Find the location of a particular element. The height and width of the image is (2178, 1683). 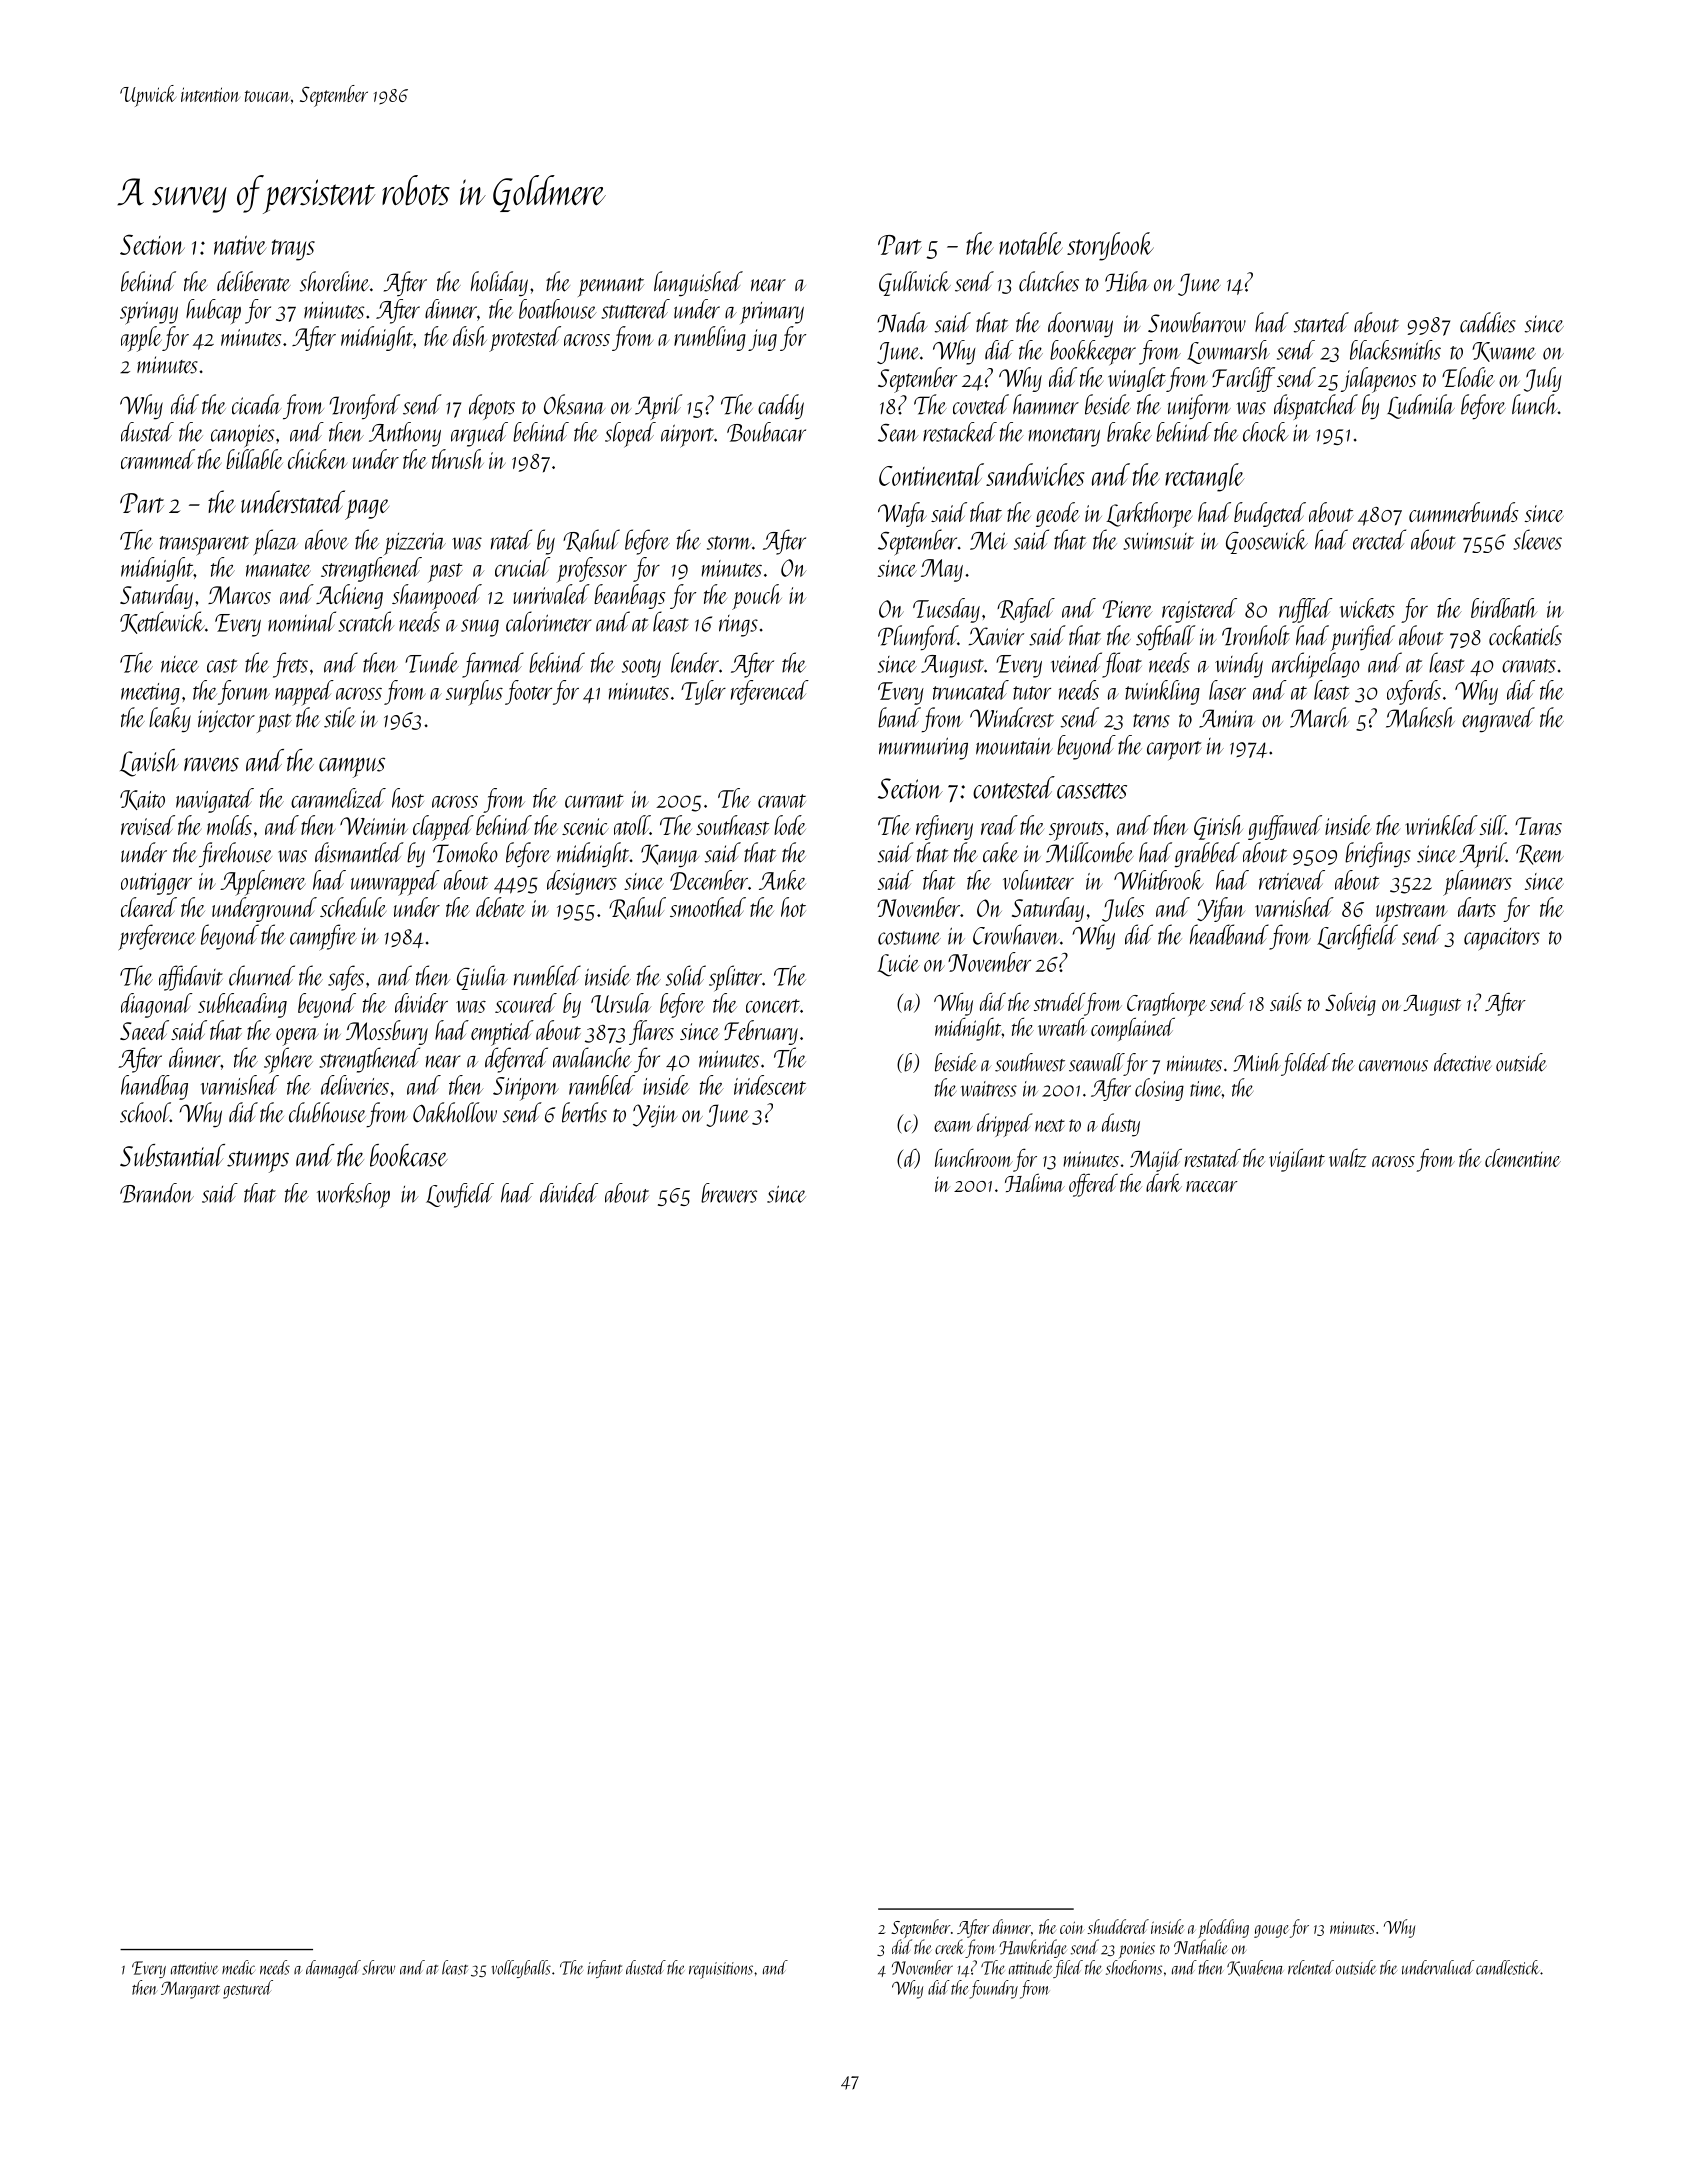

rambled is located at coordinates (602, 1085).
